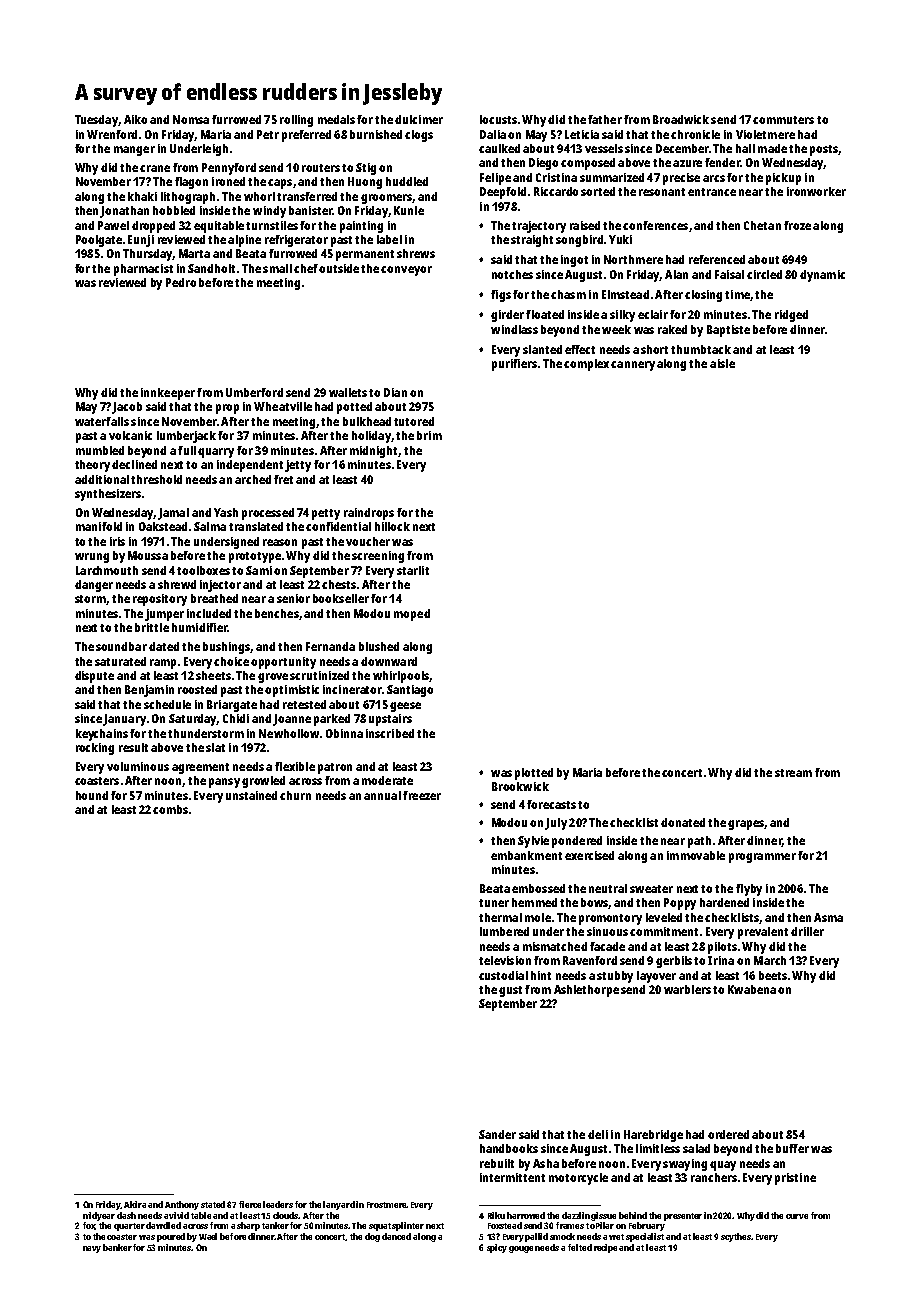 The image size is (924, 1308). Describe the element at coordinates (497, 1134) in the screenshot. I see `Sander` at that location.
